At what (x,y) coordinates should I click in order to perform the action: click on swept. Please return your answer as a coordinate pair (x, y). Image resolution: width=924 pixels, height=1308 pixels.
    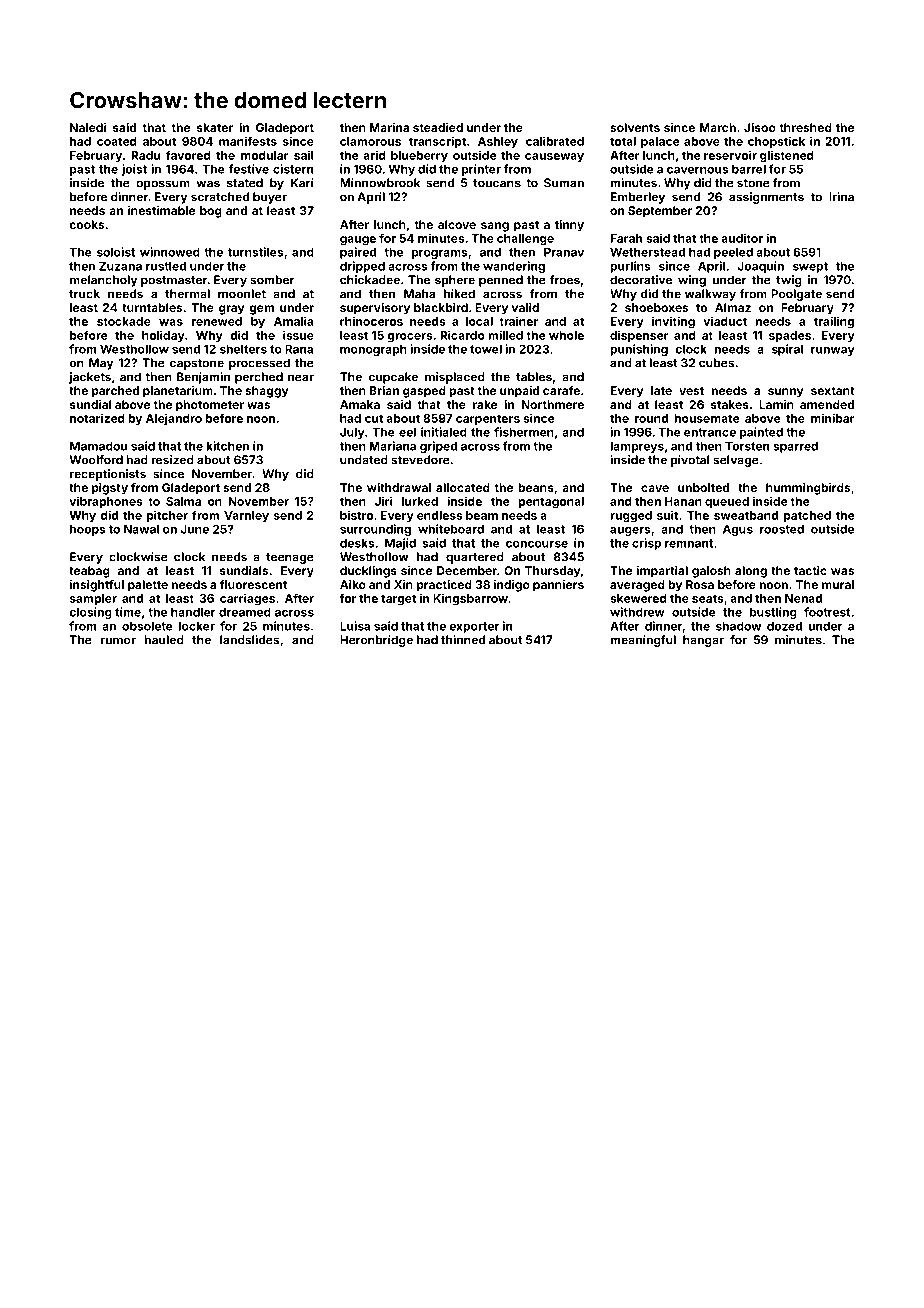
    Looking at the image, I should click on (810, 267).
